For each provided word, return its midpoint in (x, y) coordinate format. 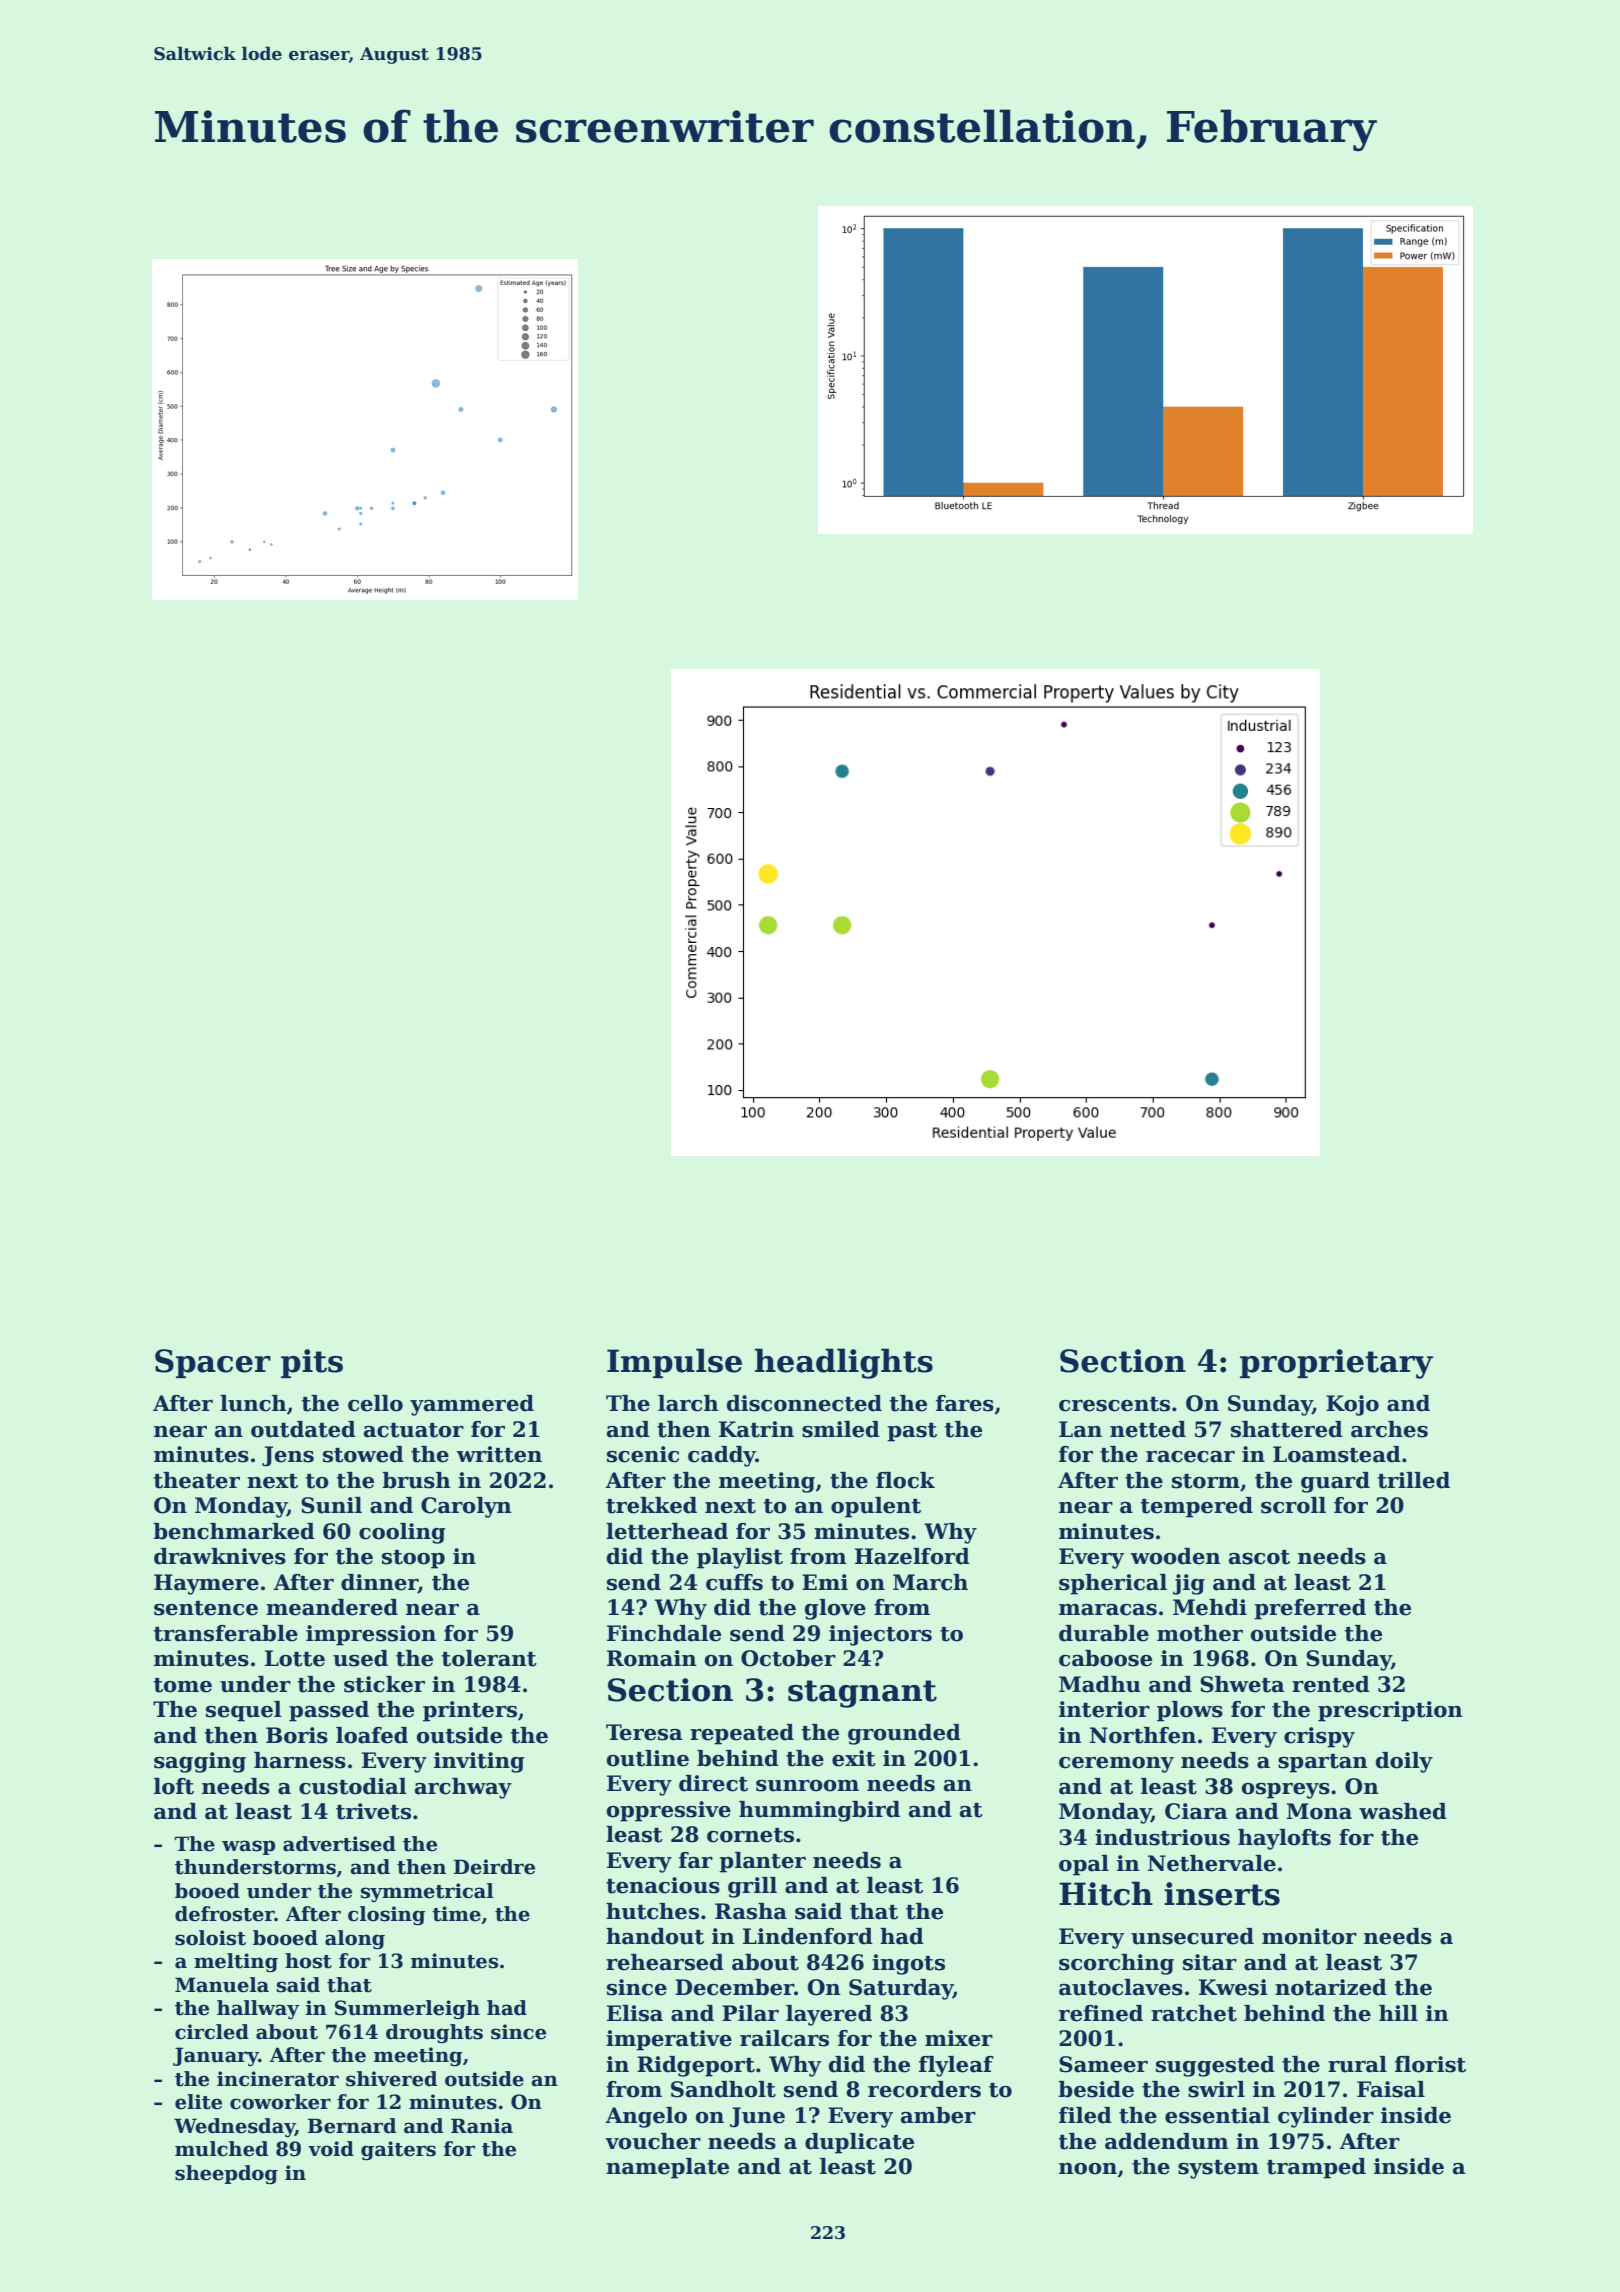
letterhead (667, 1531)
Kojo (1352, 1405)
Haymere (206, 1584)
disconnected (804, 1403)
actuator (414, 1430)
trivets (373, 1811)
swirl (1216, 2089)
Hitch (1106, 1893)
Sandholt (723, 2089)
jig (1189, 1584)
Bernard (352, 2126)
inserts (1222, 1894)
